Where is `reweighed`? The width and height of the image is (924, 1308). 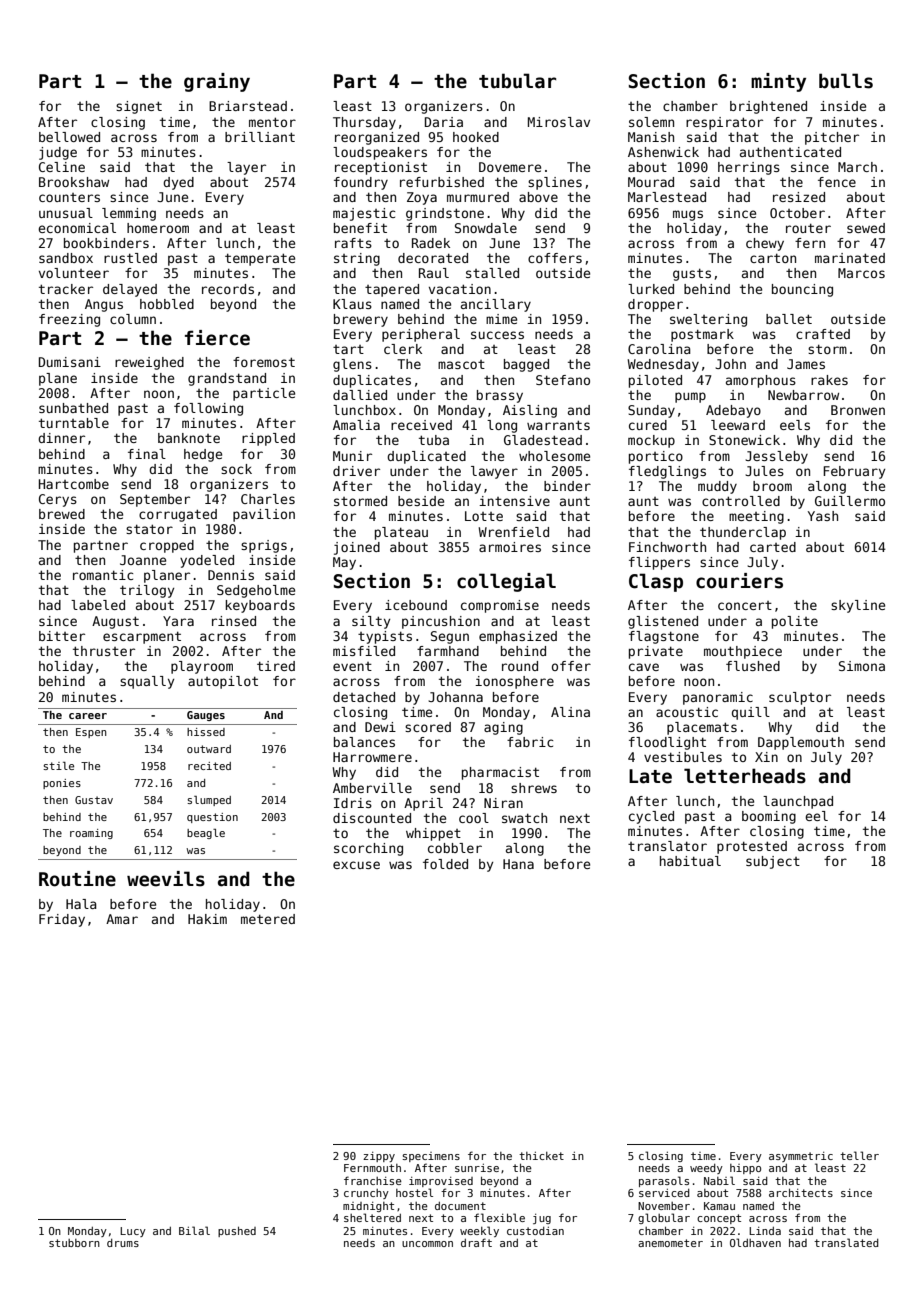 reweighed is located at coordinates (149, 363).
